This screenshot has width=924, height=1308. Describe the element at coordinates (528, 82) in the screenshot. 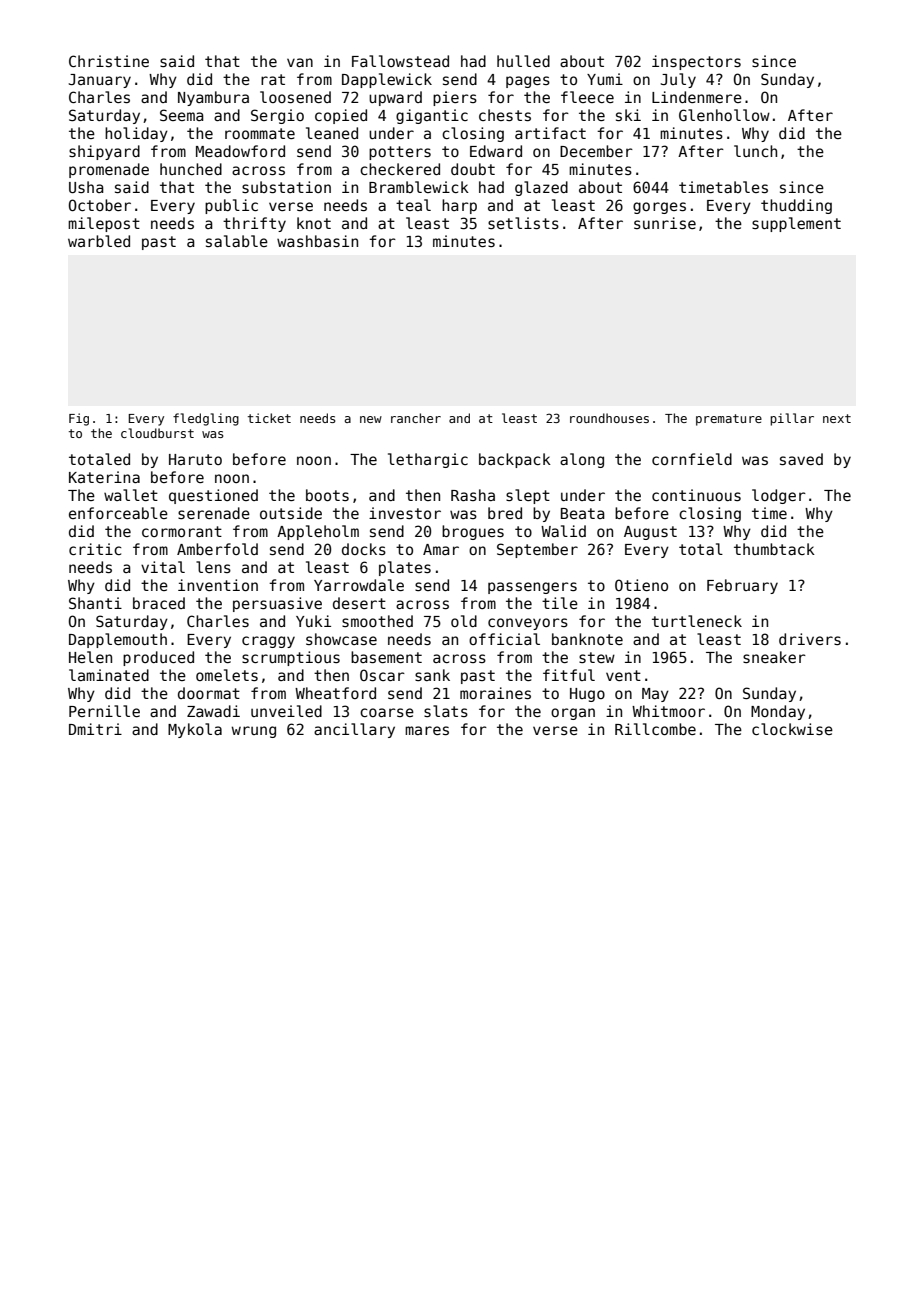

I see `pages` at that location.
